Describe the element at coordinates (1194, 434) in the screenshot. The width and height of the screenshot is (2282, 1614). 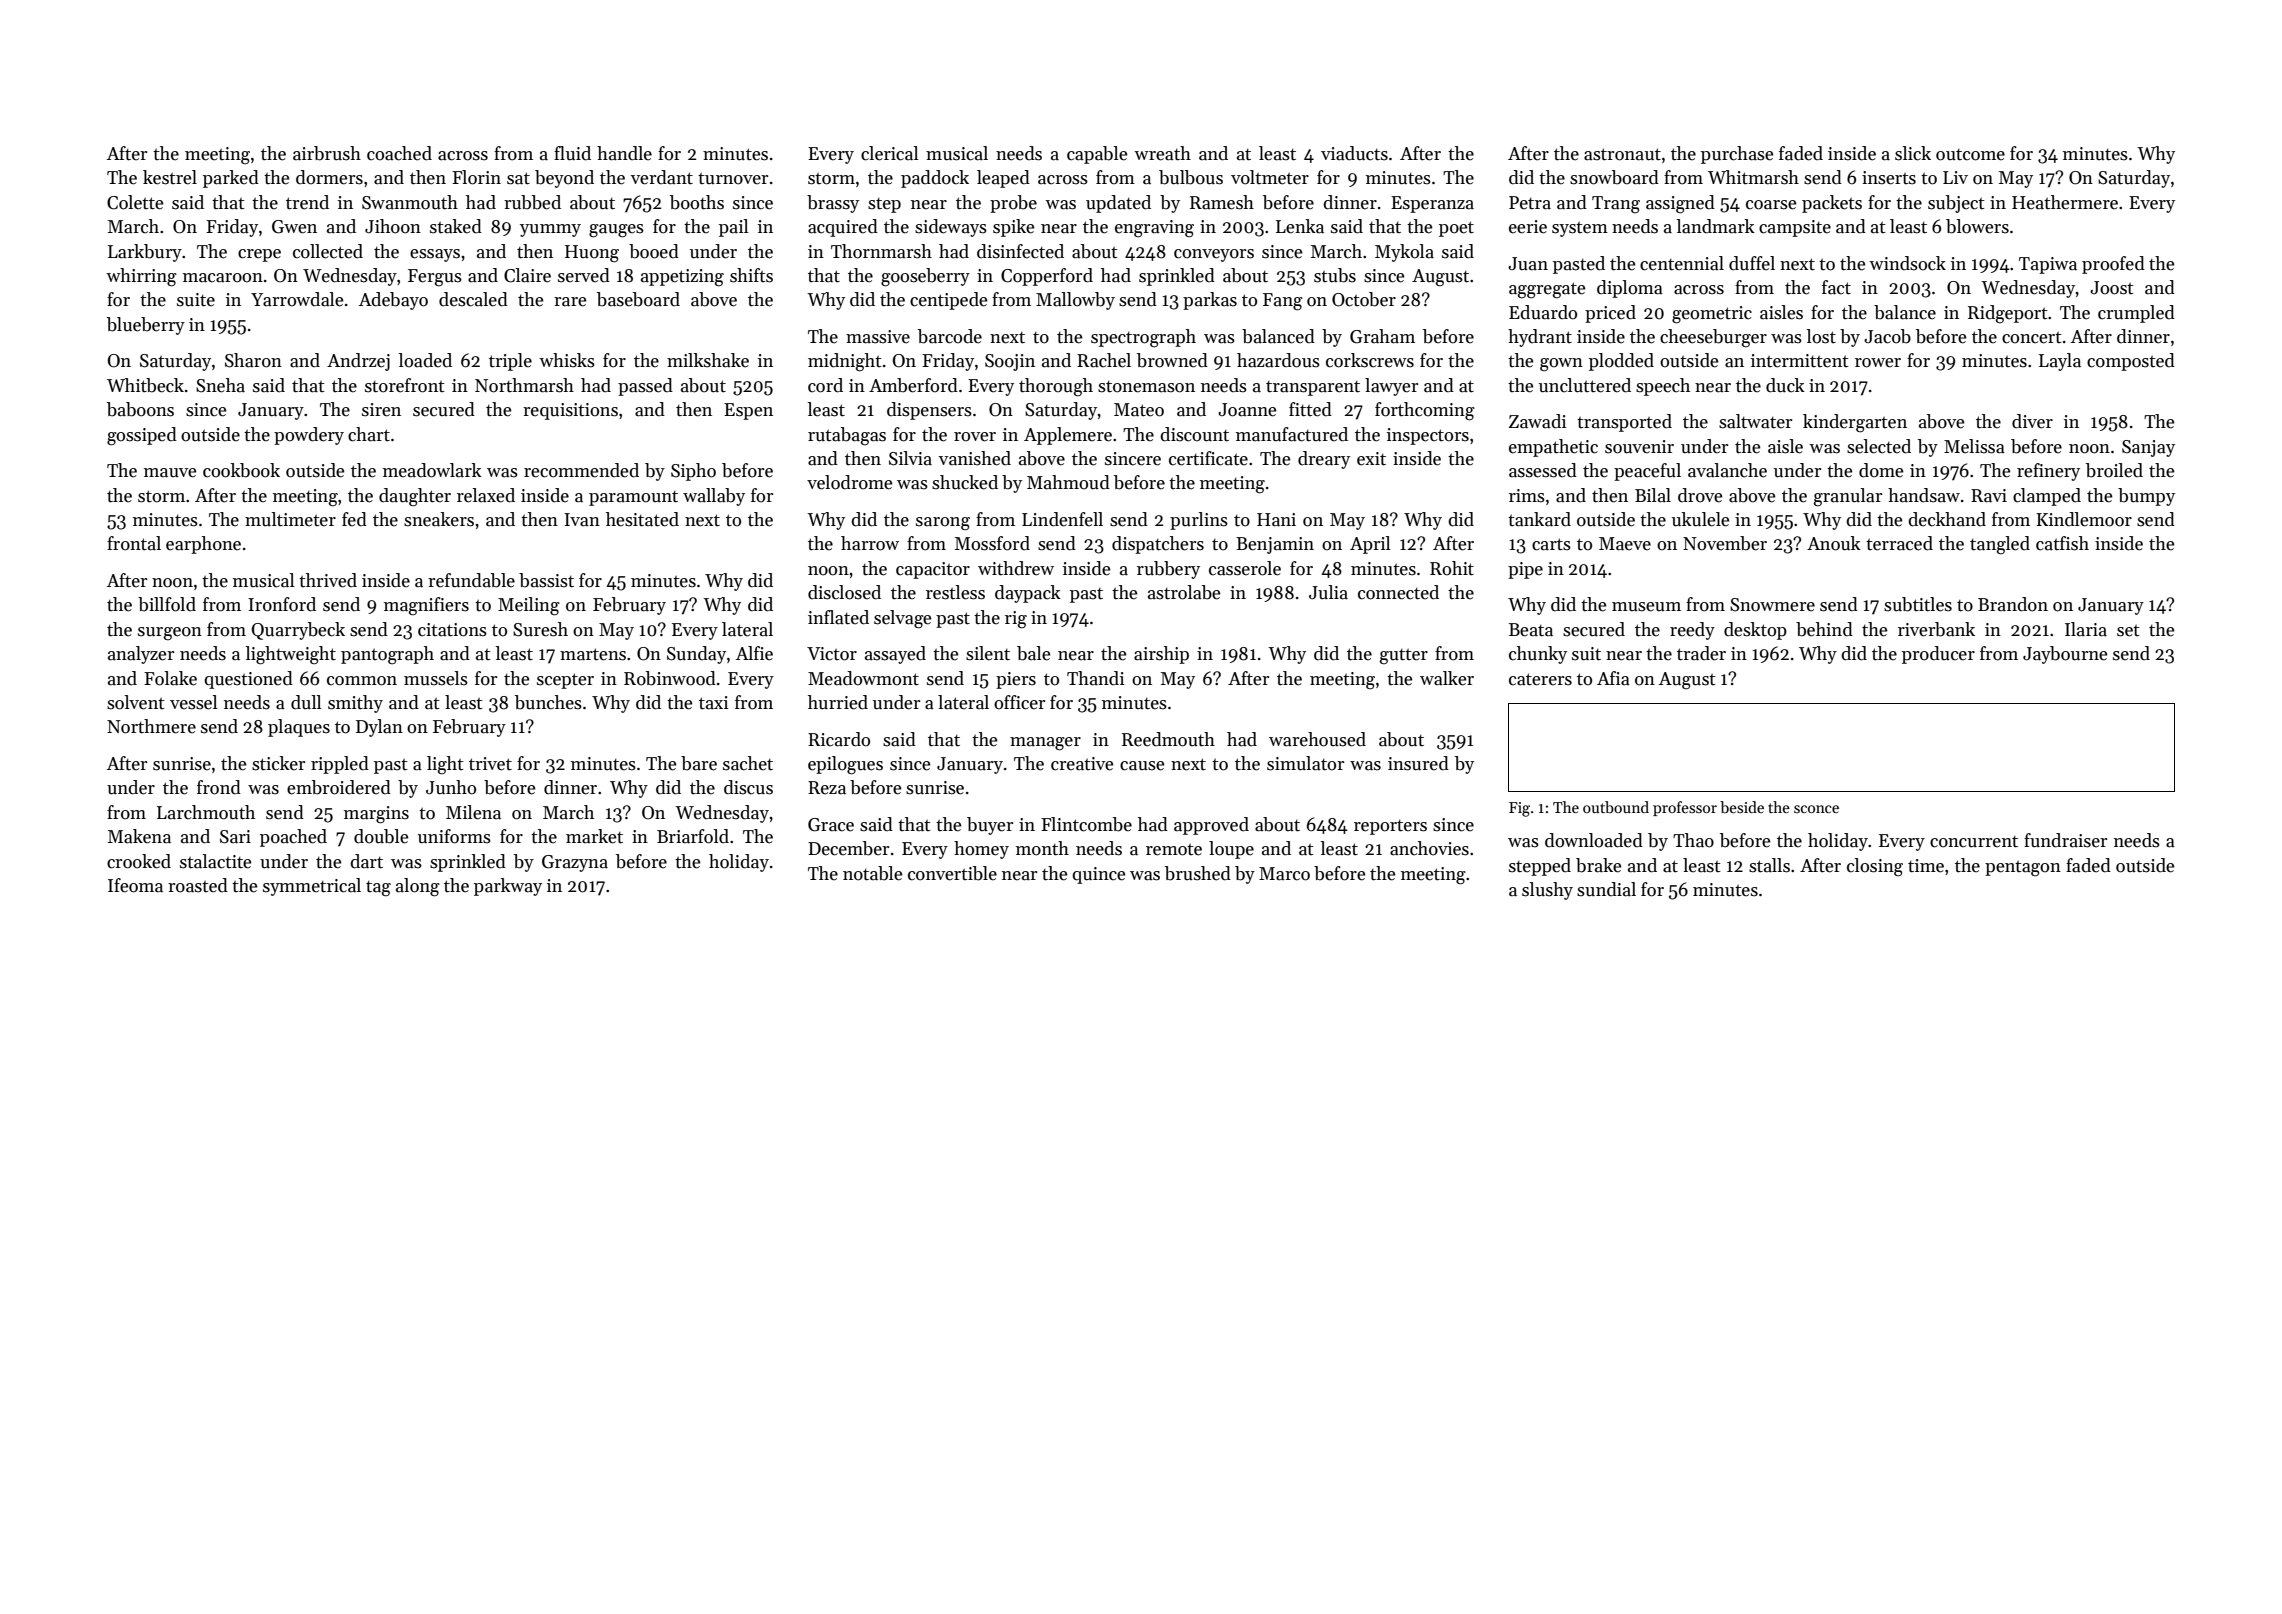
I see `discount` at that location.
